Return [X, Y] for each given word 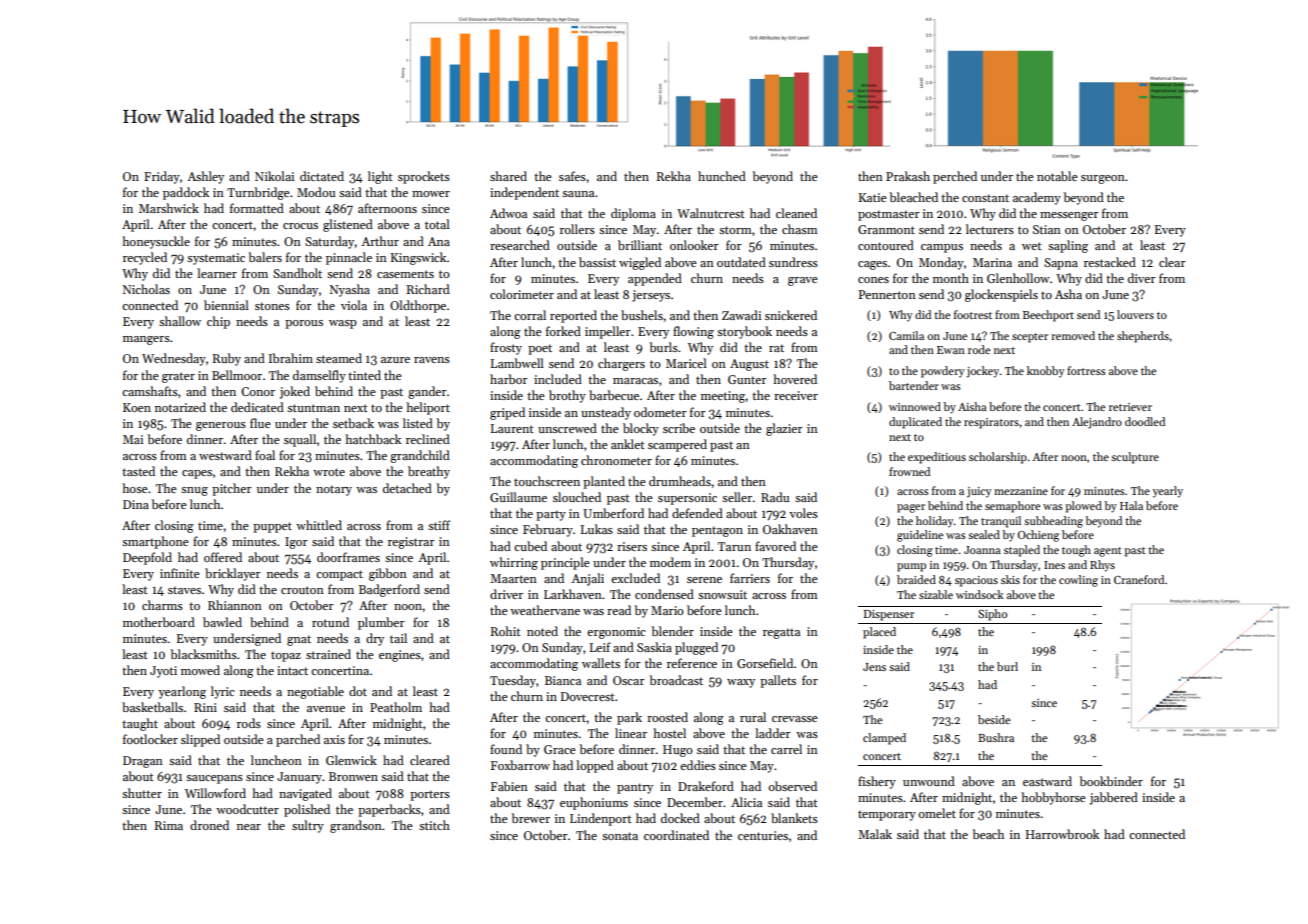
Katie [873, 197]
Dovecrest [588, 696]
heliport [428, 408]
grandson [356, 826]
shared [508, 176]
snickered [791, 315]
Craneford [1139, 579]
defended [697, 513]
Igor [296, 543]
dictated [322, 176]
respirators [991, 423]
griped [507, 413]
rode [979, 349]
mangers [146, 340]
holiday [935, 522]
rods [249, 723]
